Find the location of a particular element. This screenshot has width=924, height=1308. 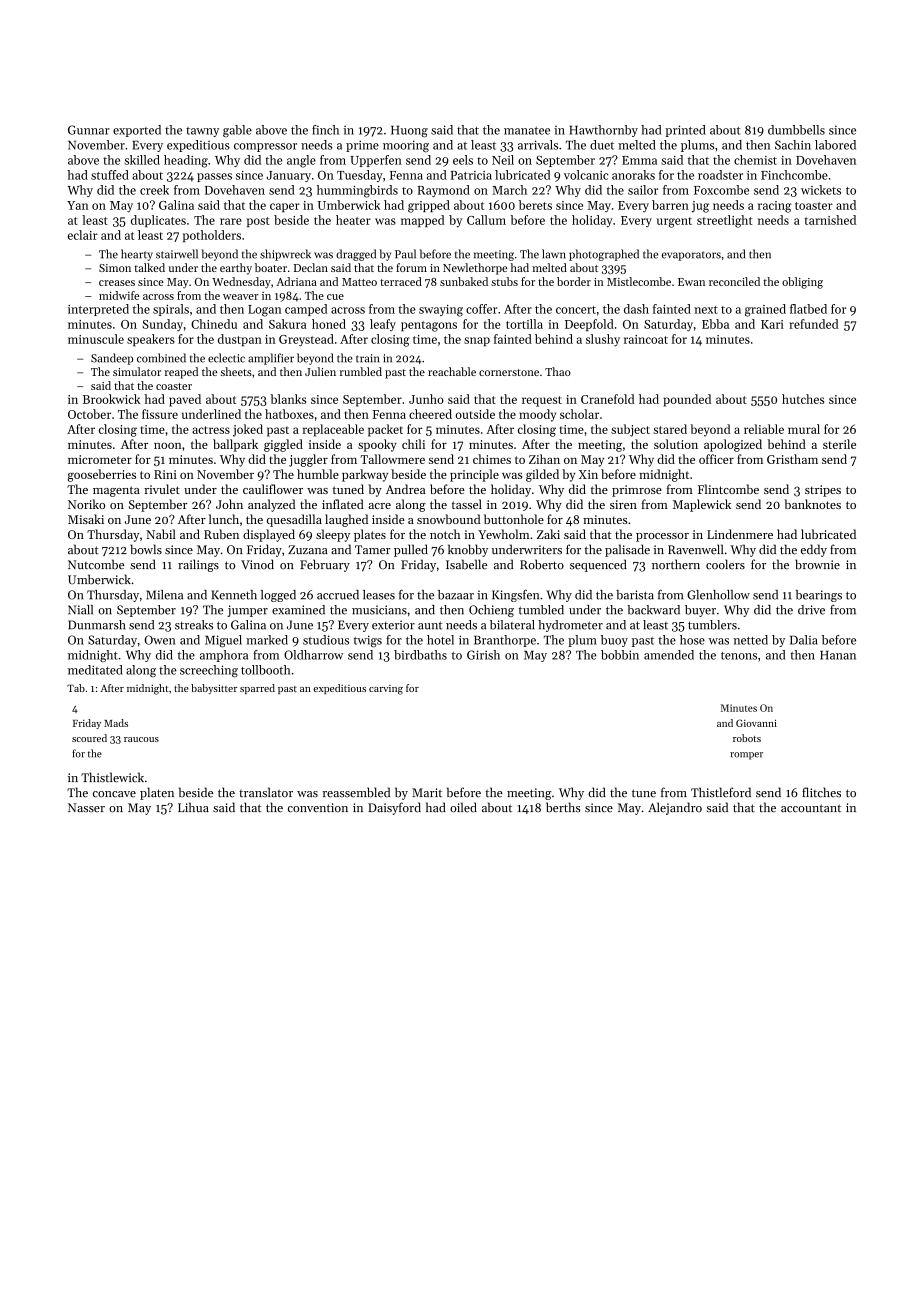

buttonhole is located at coordinates (514, 519).
